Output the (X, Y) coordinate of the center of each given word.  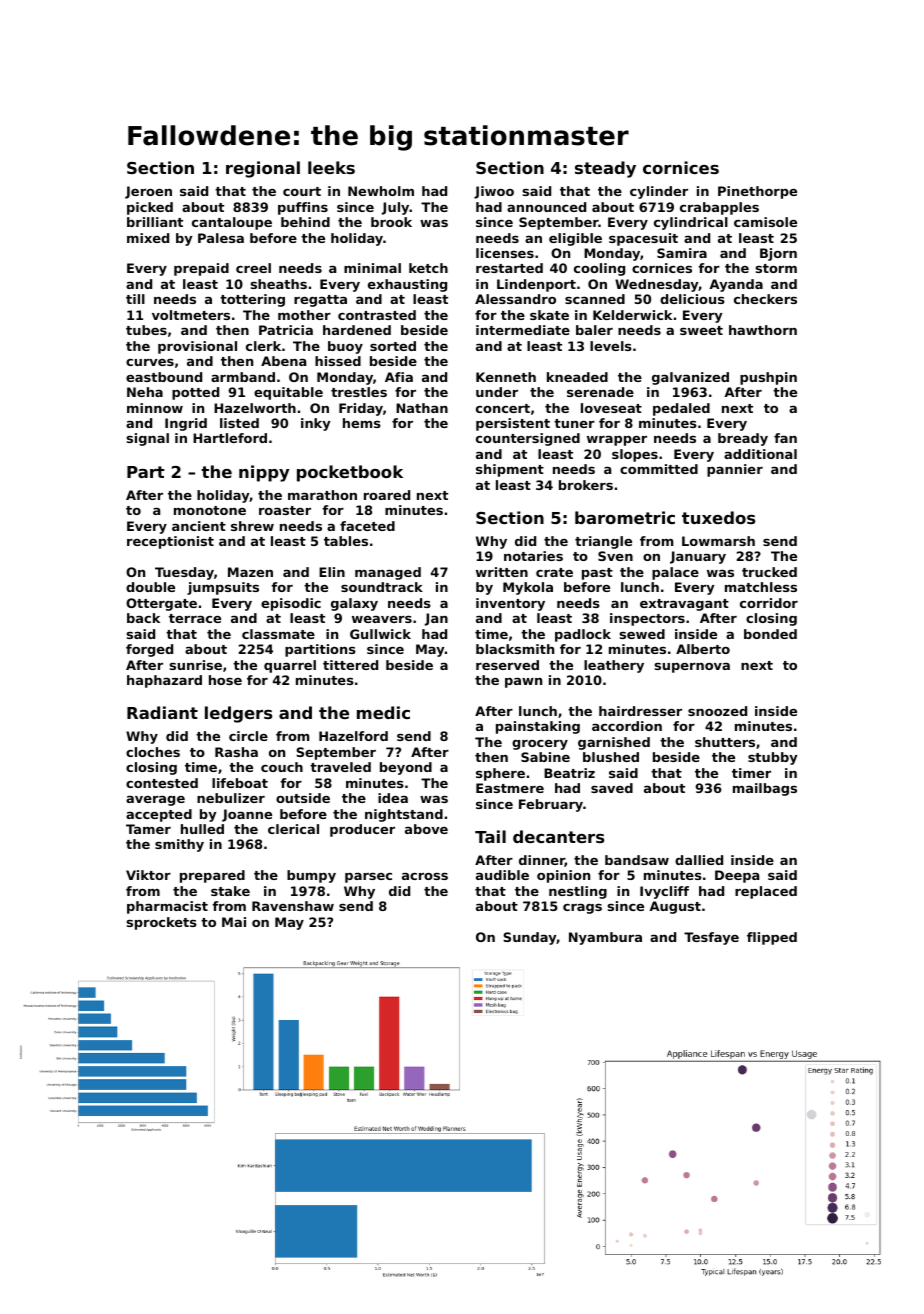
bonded (770, 634)
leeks (331, 167)
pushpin (768, 378)
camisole (765, 222)
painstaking (538, 727)
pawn (523, 683)
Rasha (236, 752)
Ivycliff (664, 892)
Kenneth (506, 377)
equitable (288, 393)
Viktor (148, 875)
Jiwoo (494, 192)
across (425, 876)
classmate (278, 634)
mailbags (765, 789)
